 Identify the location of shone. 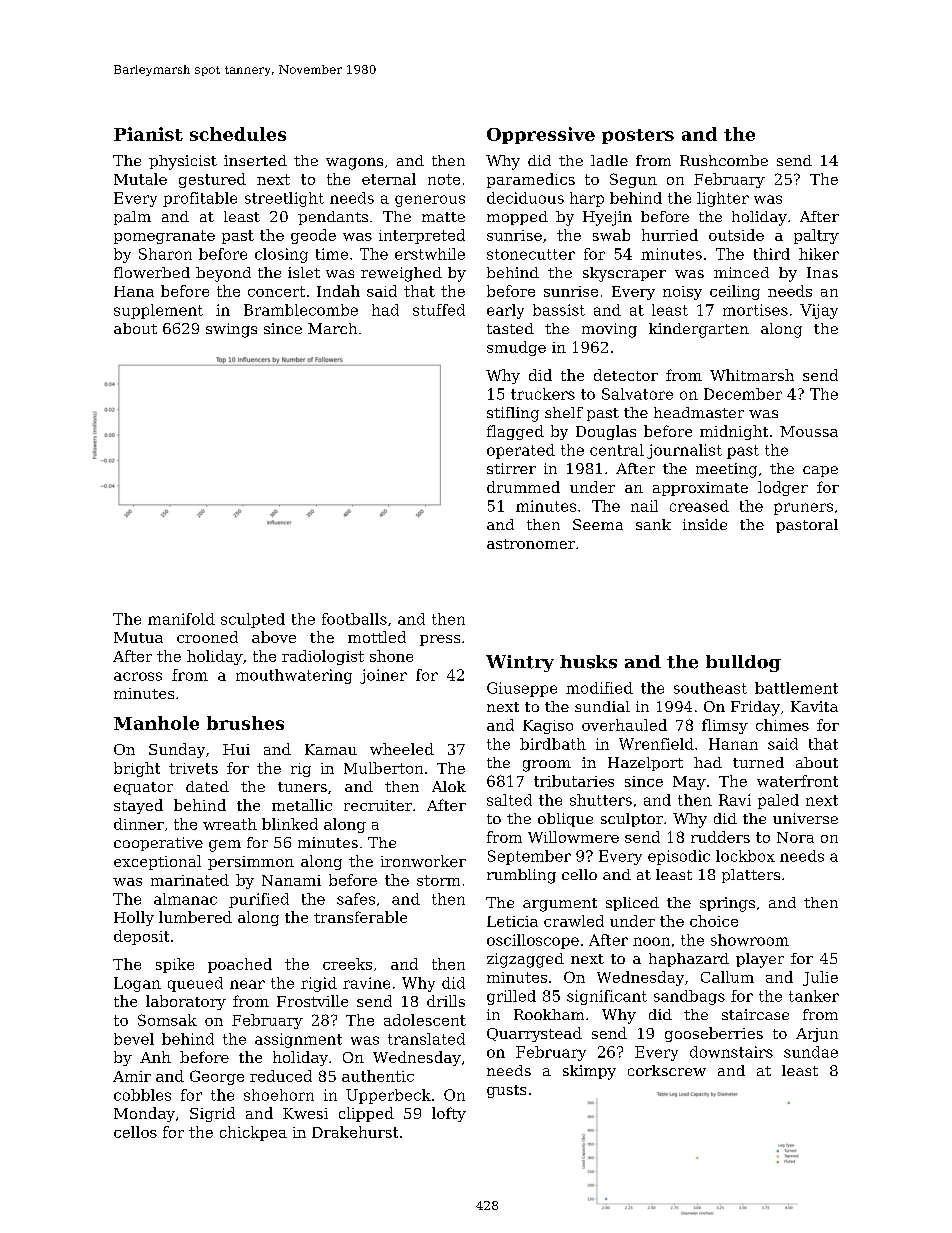
(391, 656).
